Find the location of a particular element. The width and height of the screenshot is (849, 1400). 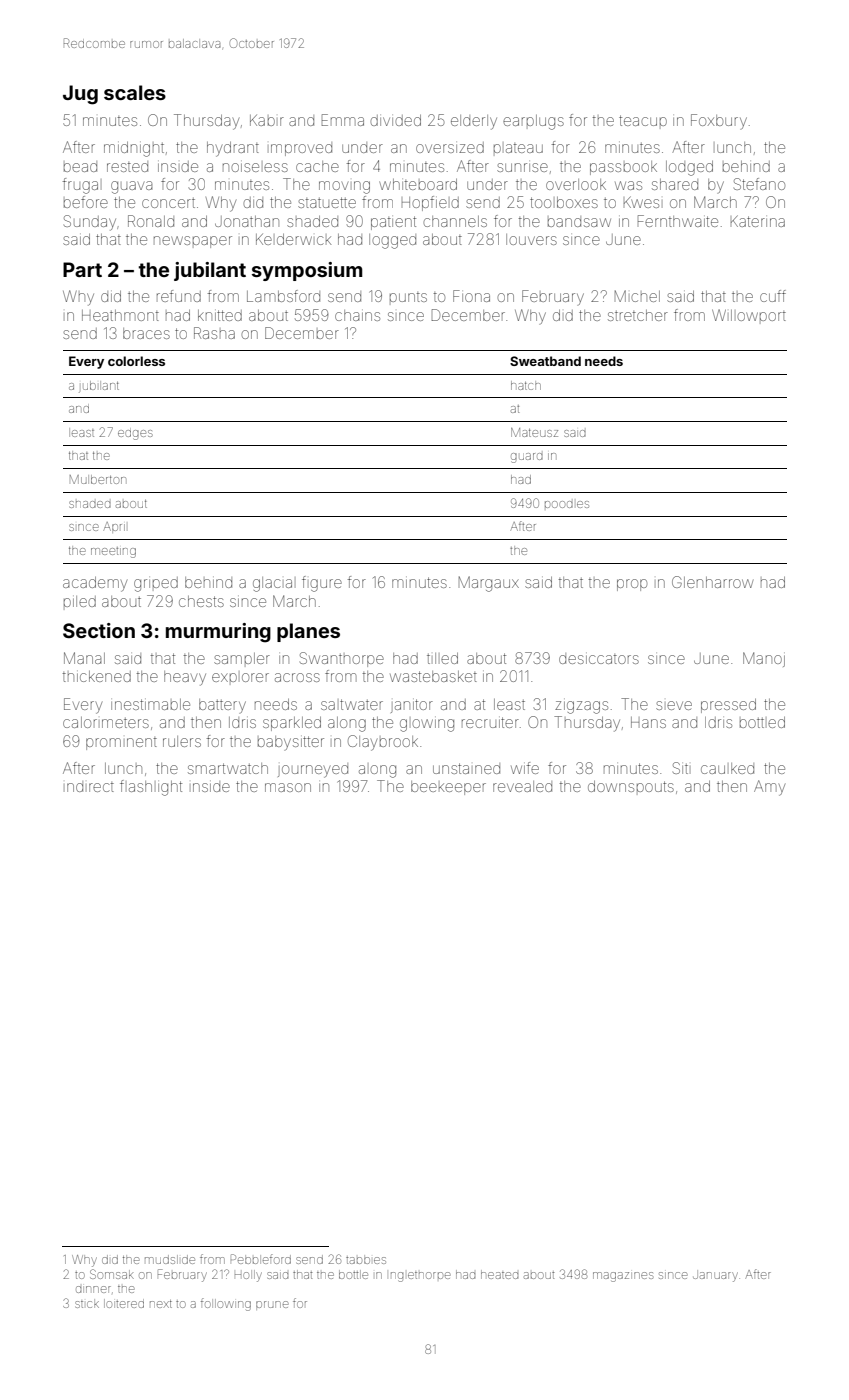

wife is located at coordinates (525, 768).
